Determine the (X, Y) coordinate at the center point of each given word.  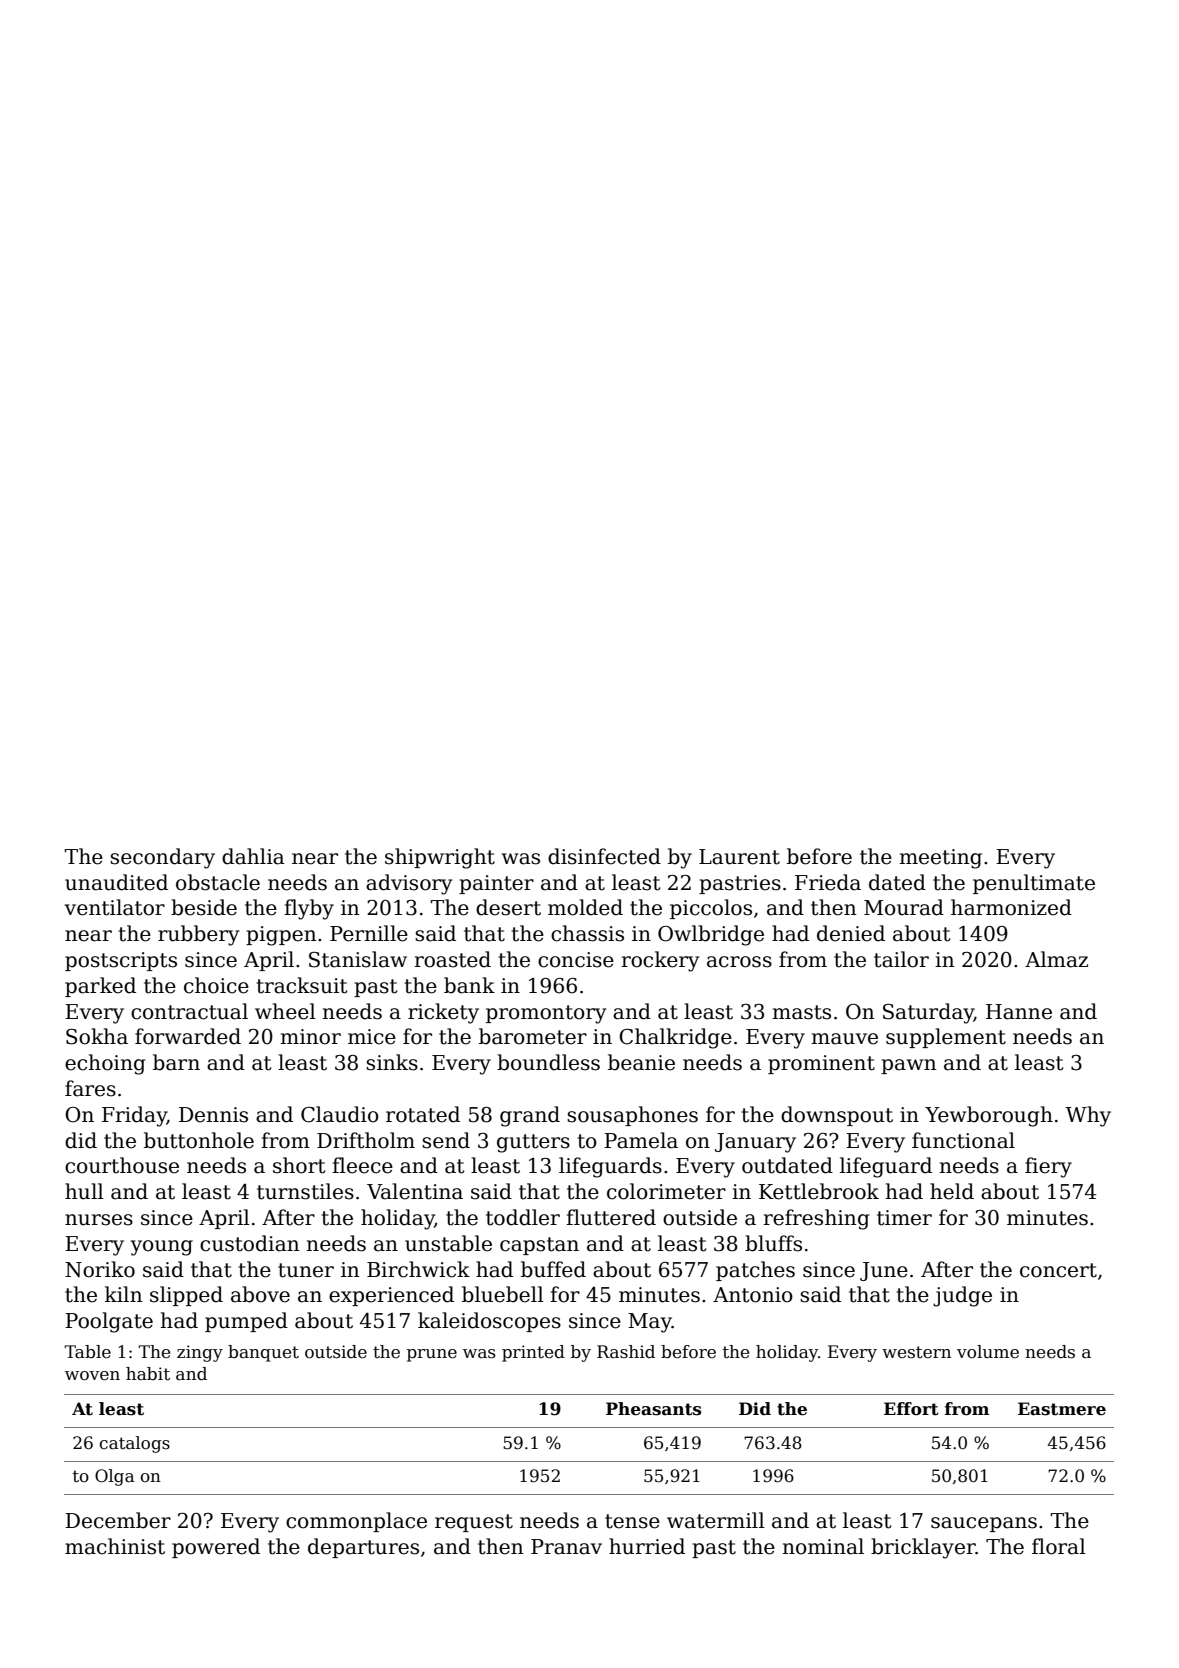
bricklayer (923, 1548)
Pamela (641, 1140)
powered (216, 1548)
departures (363, 1548)
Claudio (340, 1114)
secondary (162, 858)
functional (963, 1140)
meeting (940, 859)
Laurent (739, 857)
